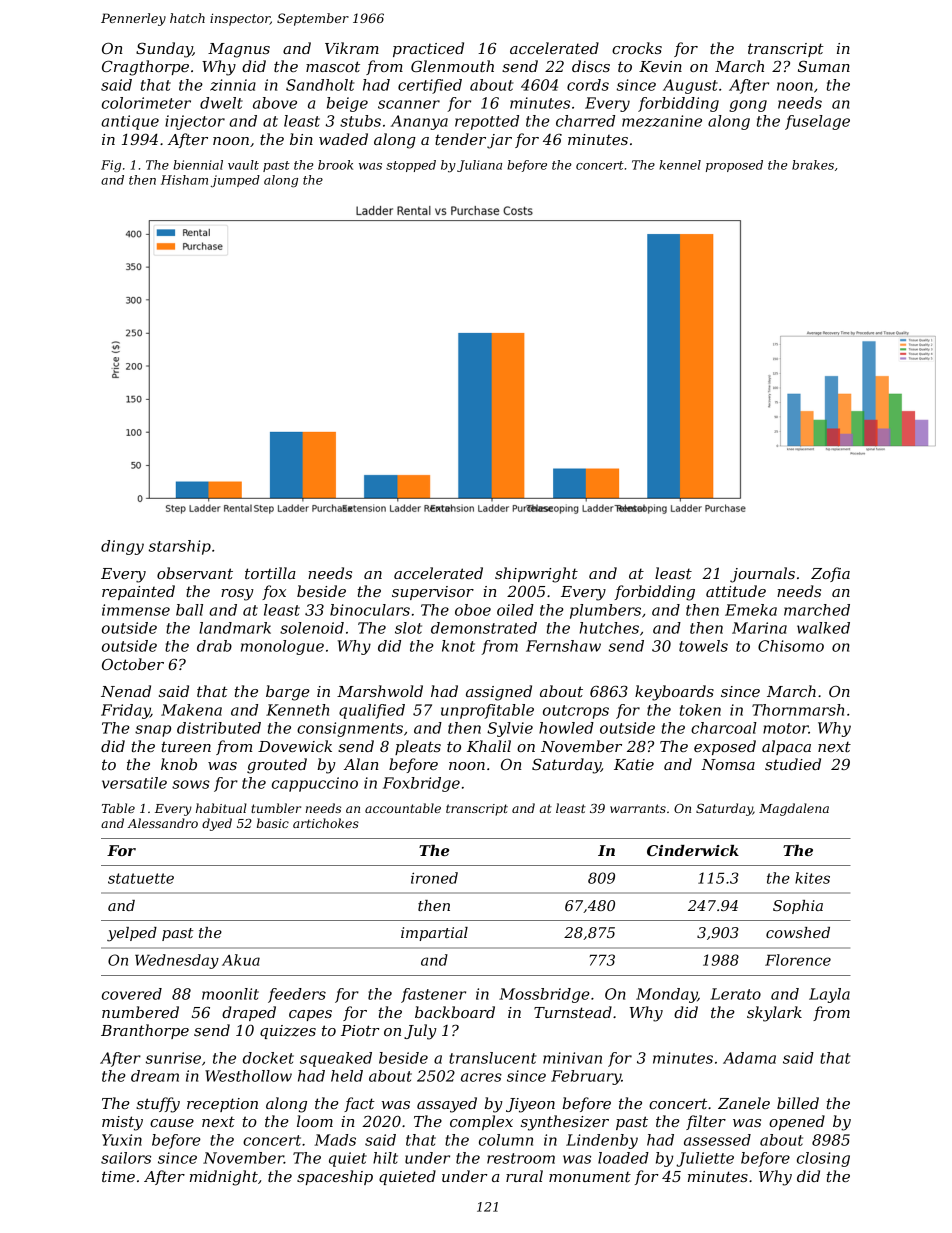 The image size is (952, 1233). Describe the element at coordinates (812, 878) in the screenshot. I see `kites` at that location.
